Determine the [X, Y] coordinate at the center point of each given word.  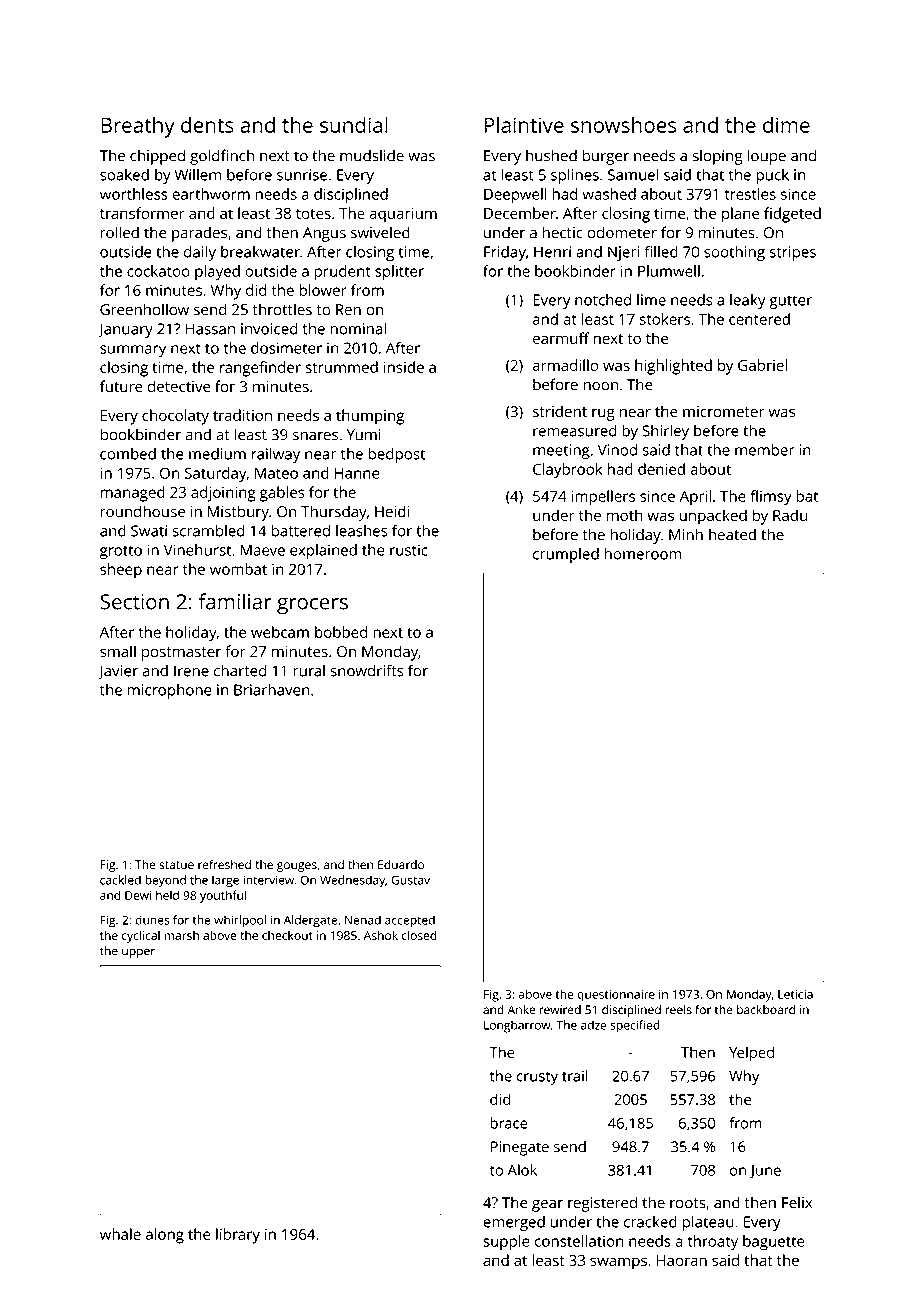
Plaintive [524, 125]
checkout [287, 935]
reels [679, 1010]
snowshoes [624, 125]
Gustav [410, 880]
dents [207, 125]
